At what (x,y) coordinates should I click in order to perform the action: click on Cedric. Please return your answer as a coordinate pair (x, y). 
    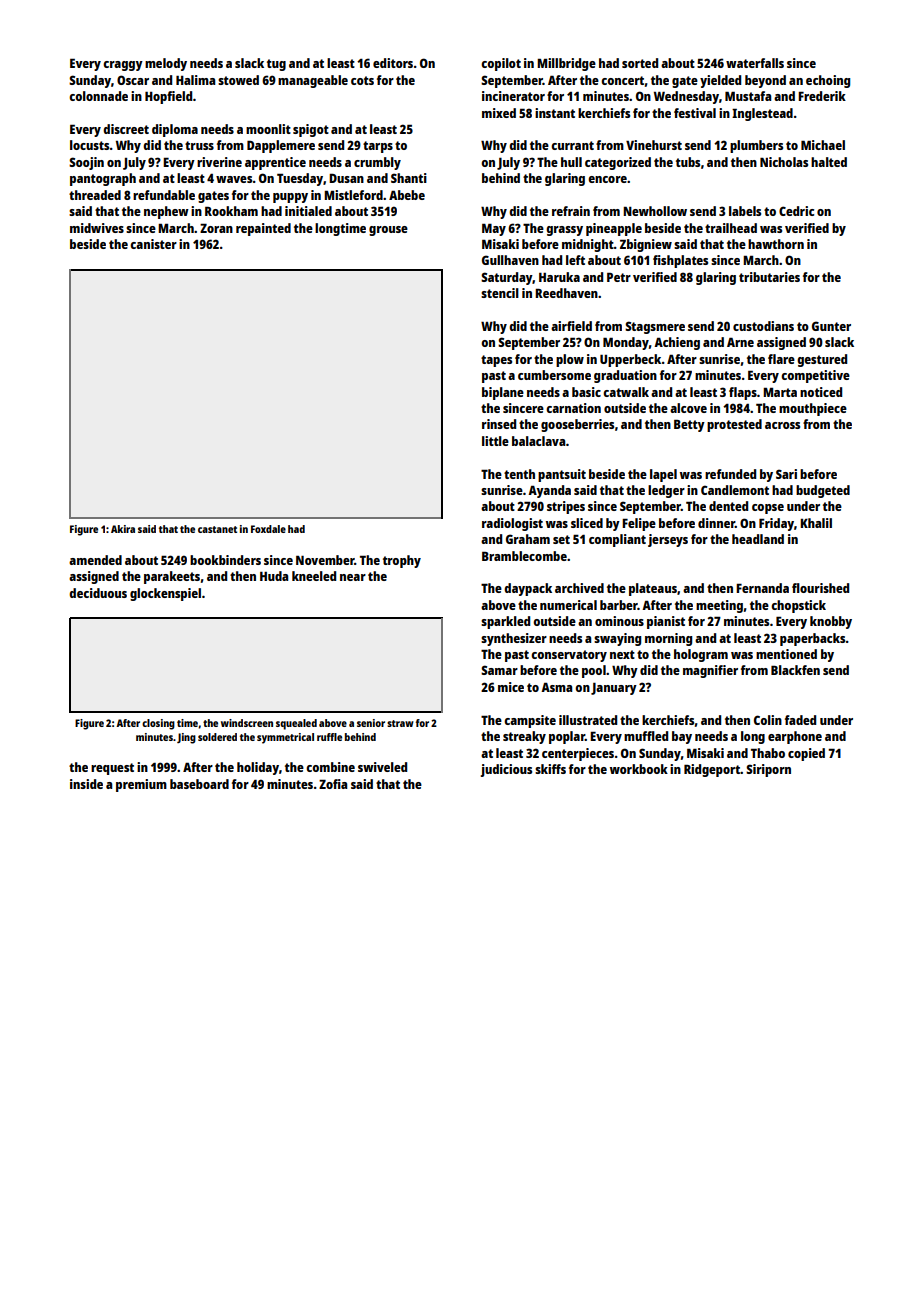
    Looking at the image, I should click on (796, 211).
